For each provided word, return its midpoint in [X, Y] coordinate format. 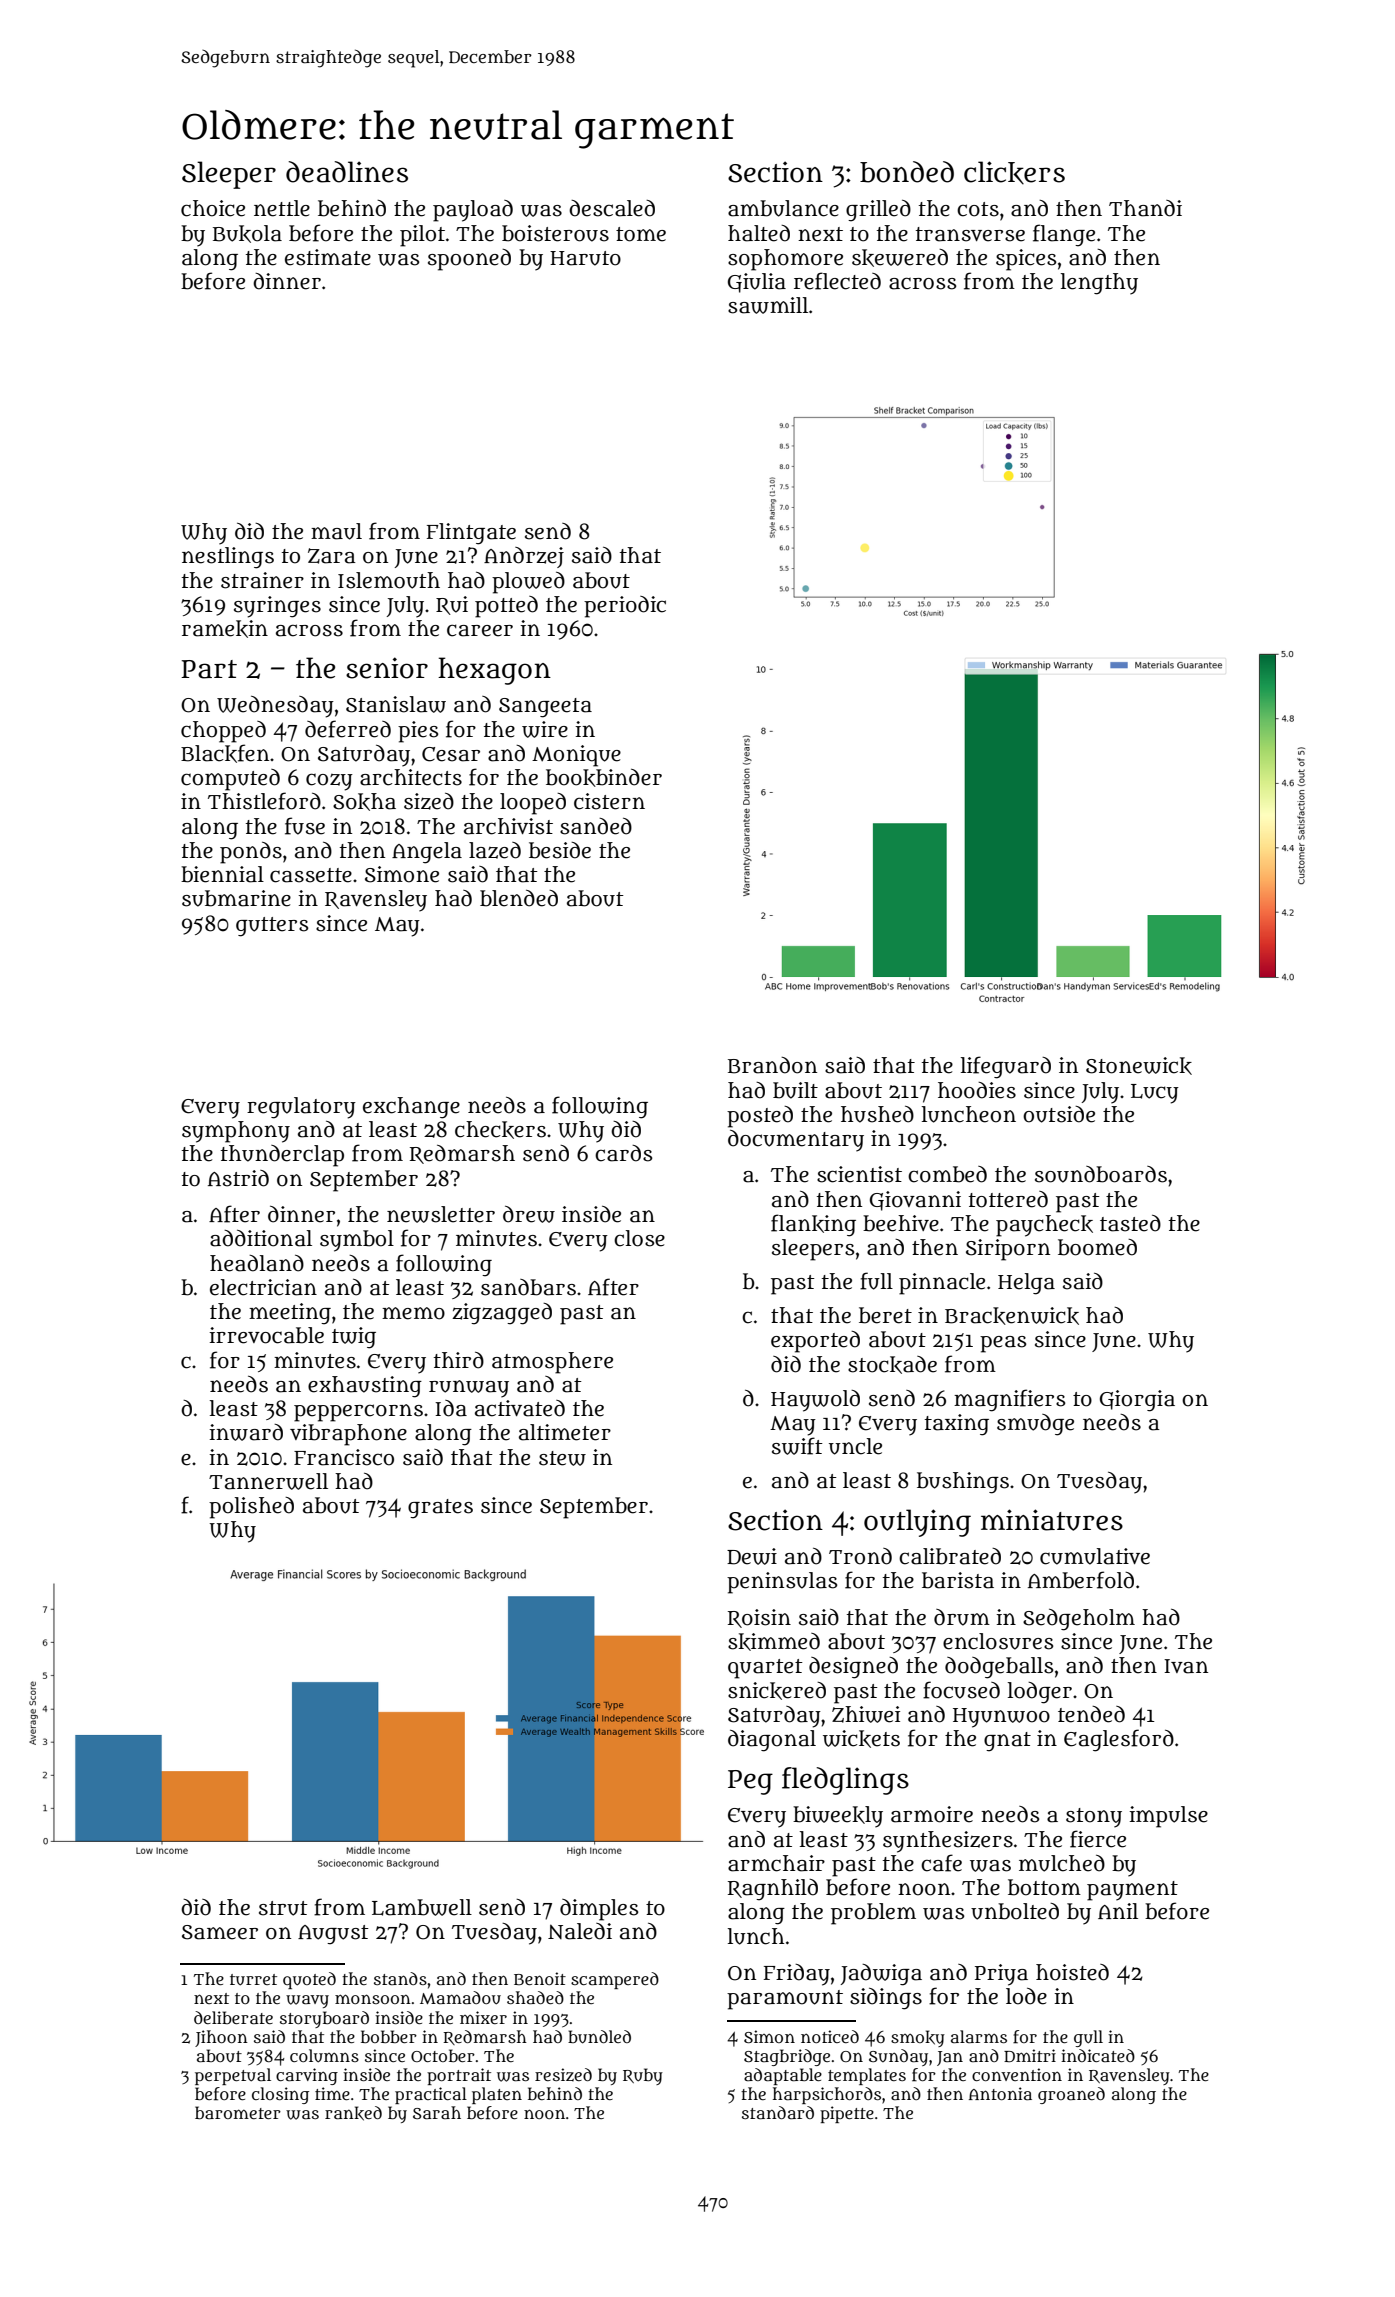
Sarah [437, 2112]
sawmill [768, 305]
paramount [785, 2000]
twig [354, 1338]
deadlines [347, 172]
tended [1091, 1714]
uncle [855, 1446]
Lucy [1155, 1094]
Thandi [1145, 208]
